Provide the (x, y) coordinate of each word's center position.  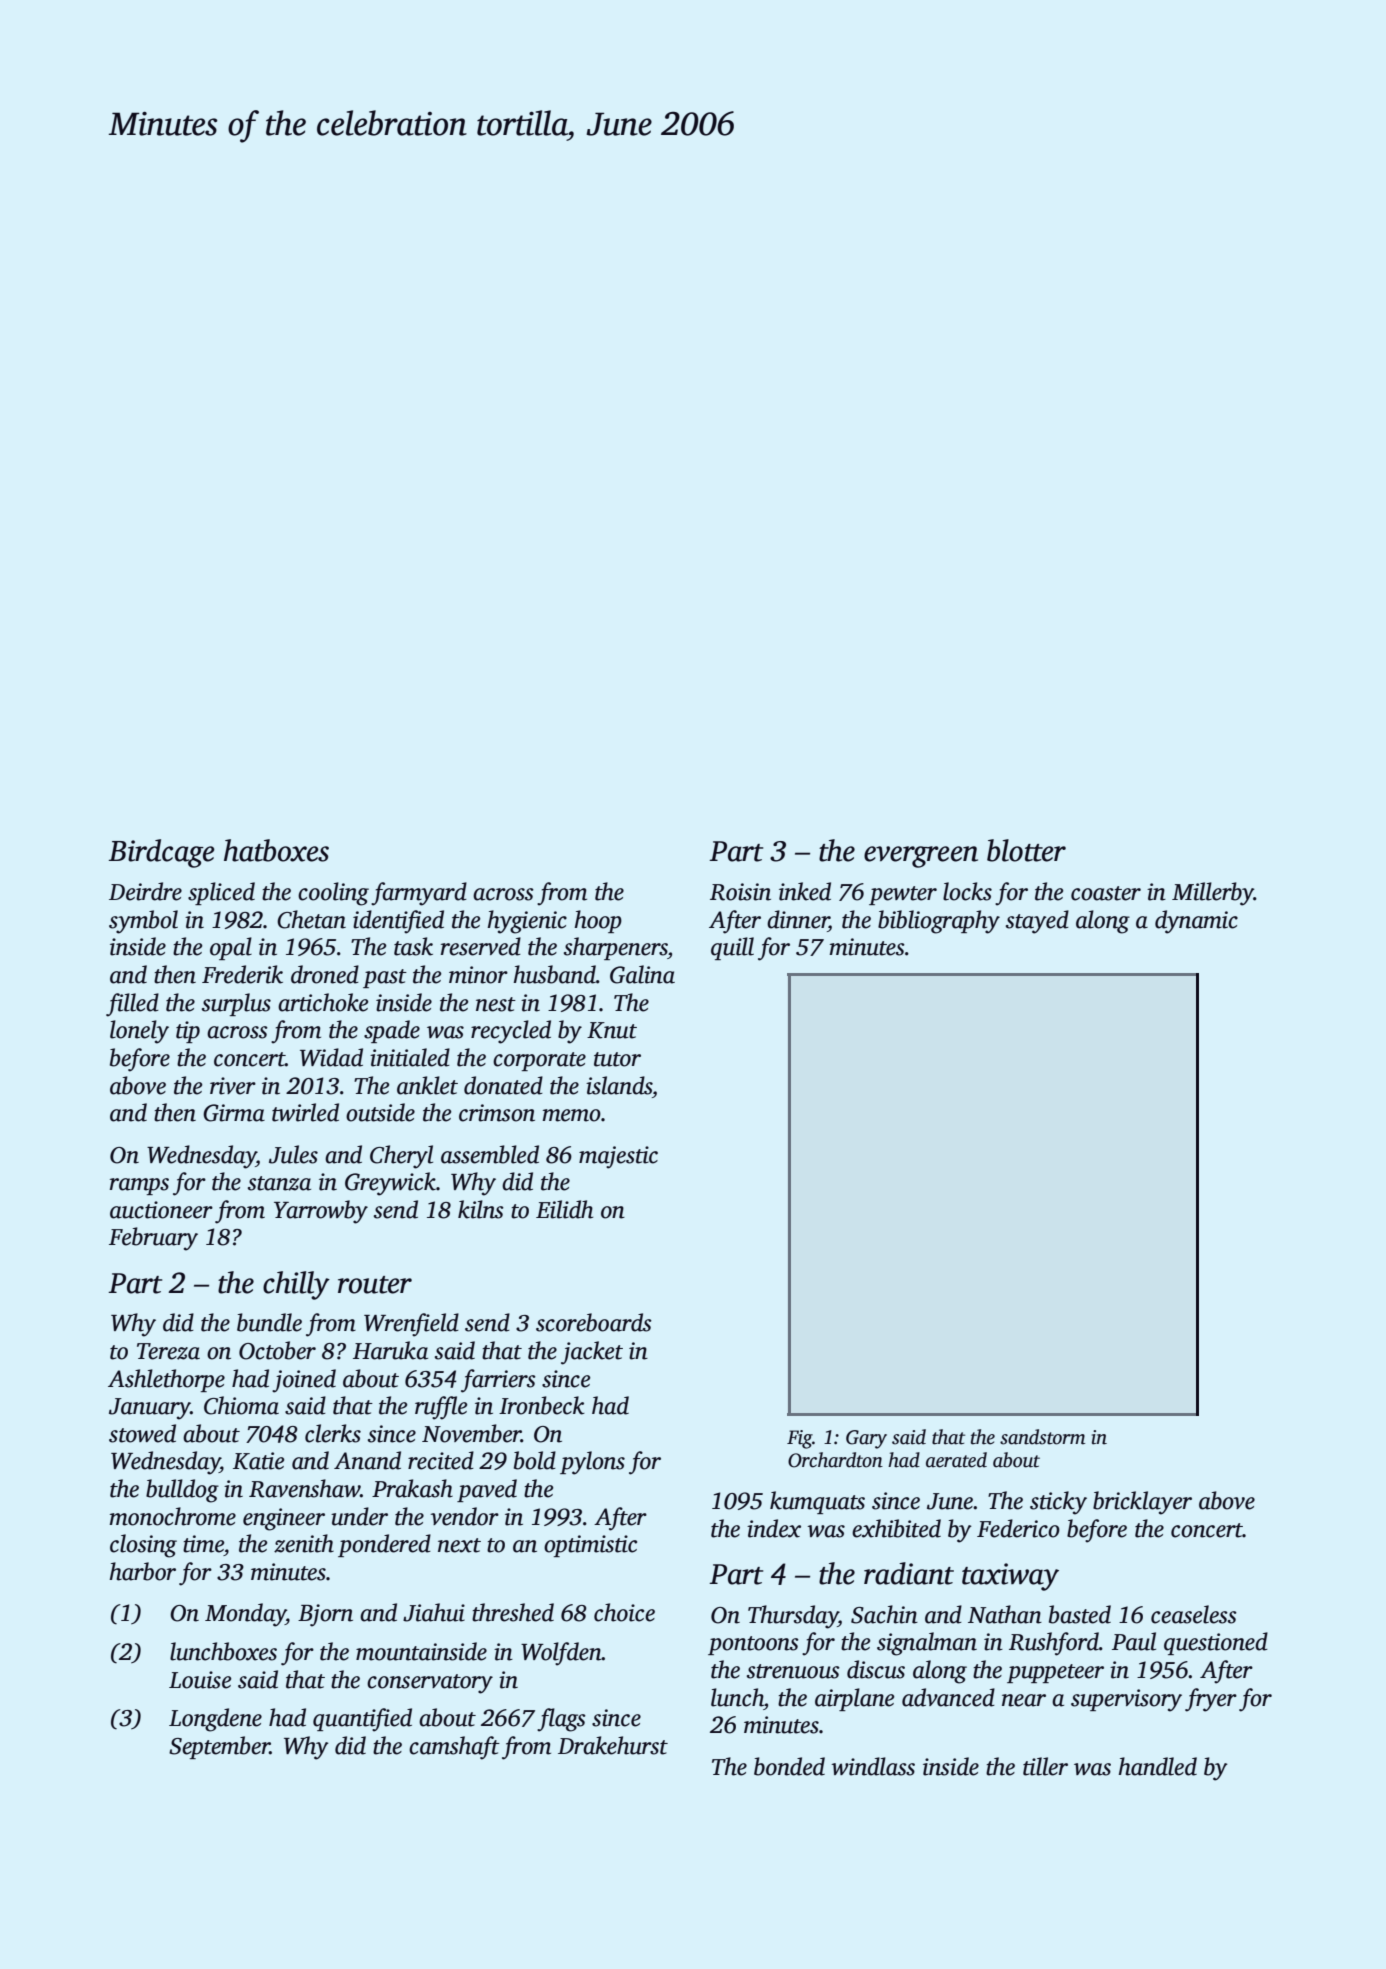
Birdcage (162, 853)
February (153, 1239)
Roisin (740, 892)
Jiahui (434, 1612)
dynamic (1196, 922)
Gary (866, 1439)
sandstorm (1042, 1437)
